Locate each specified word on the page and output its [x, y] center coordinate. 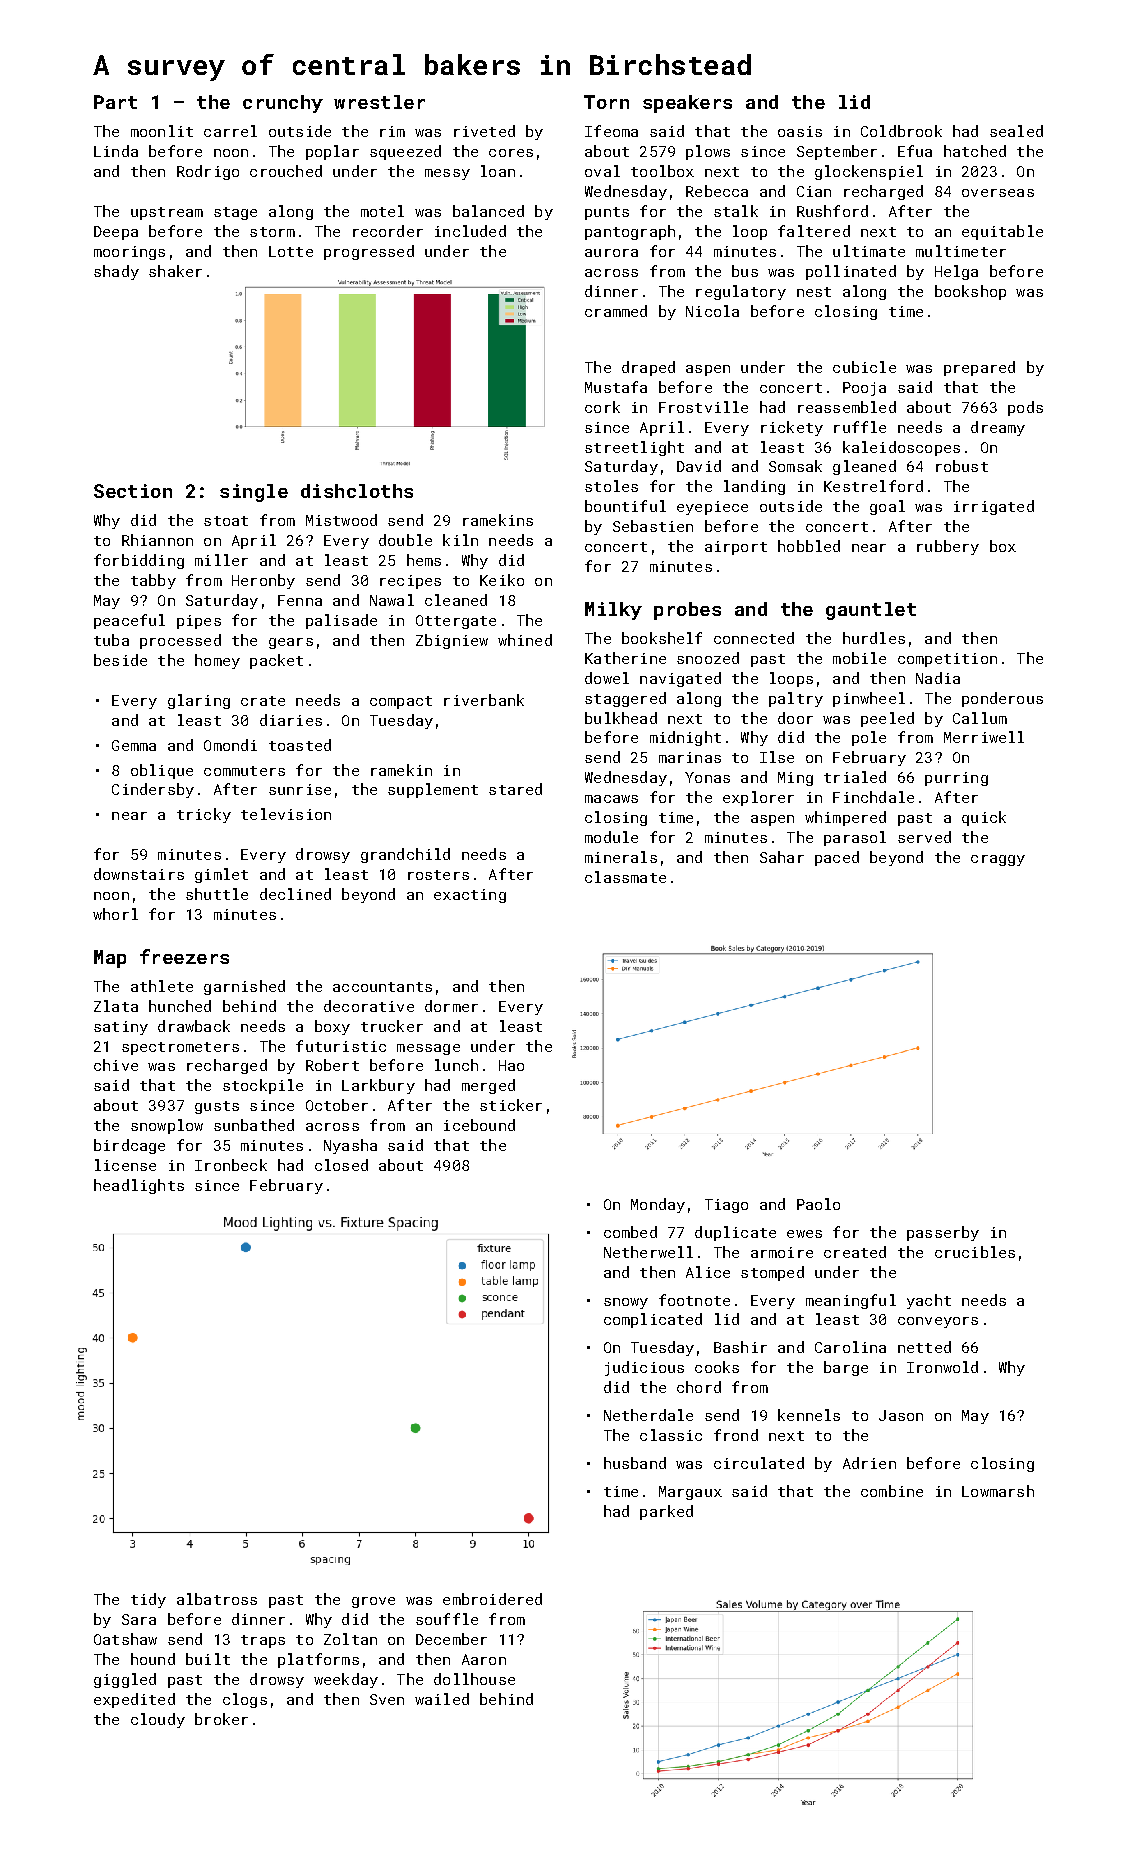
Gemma [134, 745]
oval [602, 171]
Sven [387, 1699]
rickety [792, 428]
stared [515, 789]
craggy [998, 860]
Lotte [291, 251]
